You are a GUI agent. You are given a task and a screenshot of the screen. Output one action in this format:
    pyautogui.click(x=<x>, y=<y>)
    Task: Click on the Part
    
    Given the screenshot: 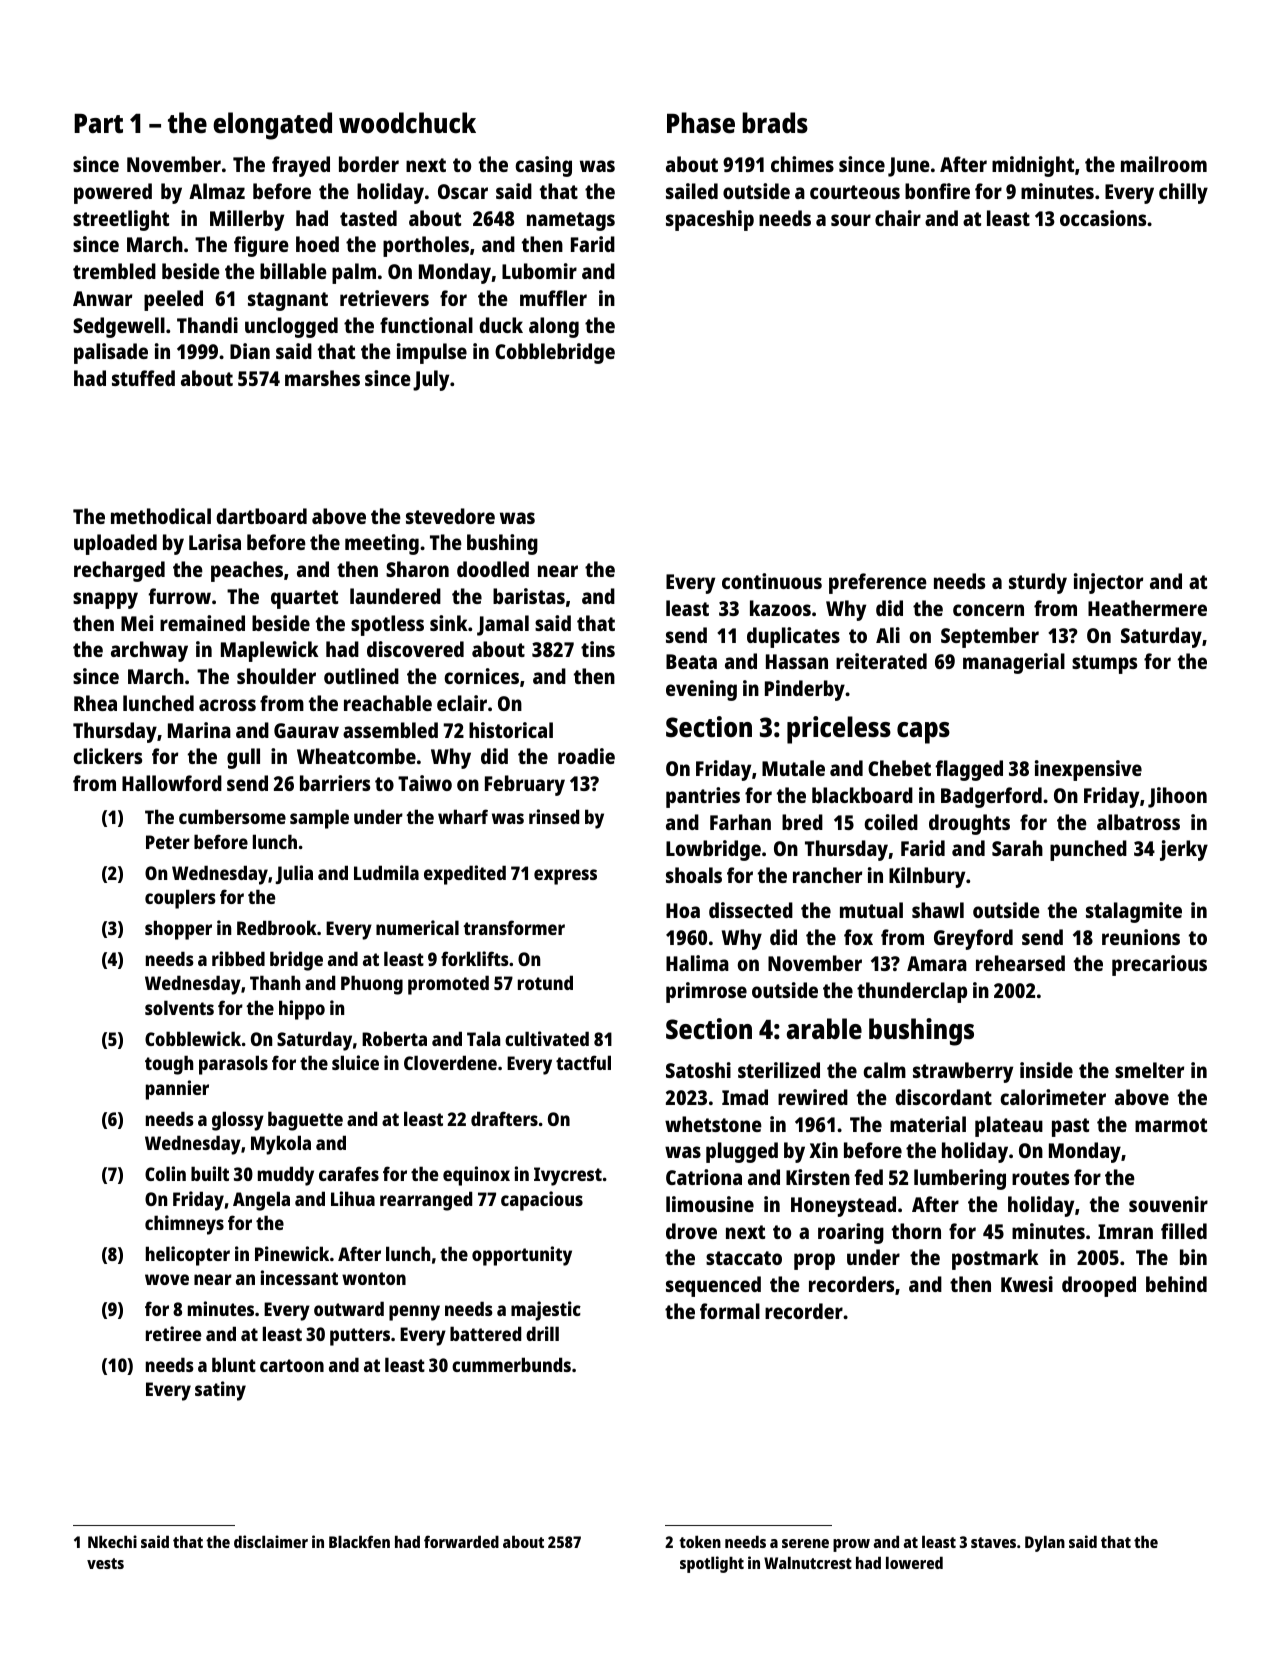 What is the action you would take?
    pyautogui.click(x=98, y=123)
